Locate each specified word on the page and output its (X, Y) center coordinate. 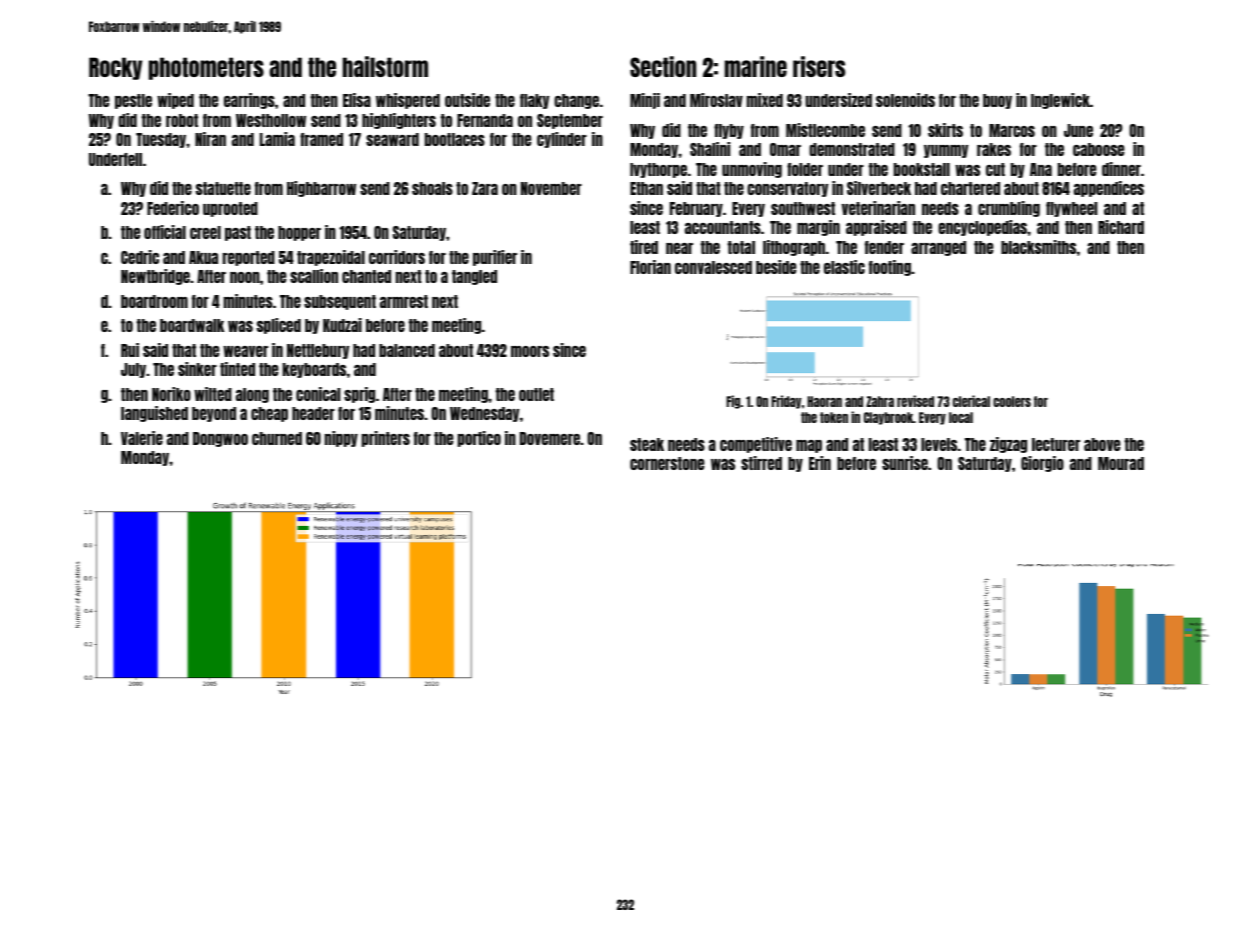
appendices (1109, 189)
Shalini (710, 149)
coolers (1012, 401)
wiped (175, 101)
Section (663, 66)
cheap (269, 414)
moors (530, 351)
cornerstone (667, 463)
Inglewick (1060, 101)
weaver (245, 351)
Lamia (277, 139)
